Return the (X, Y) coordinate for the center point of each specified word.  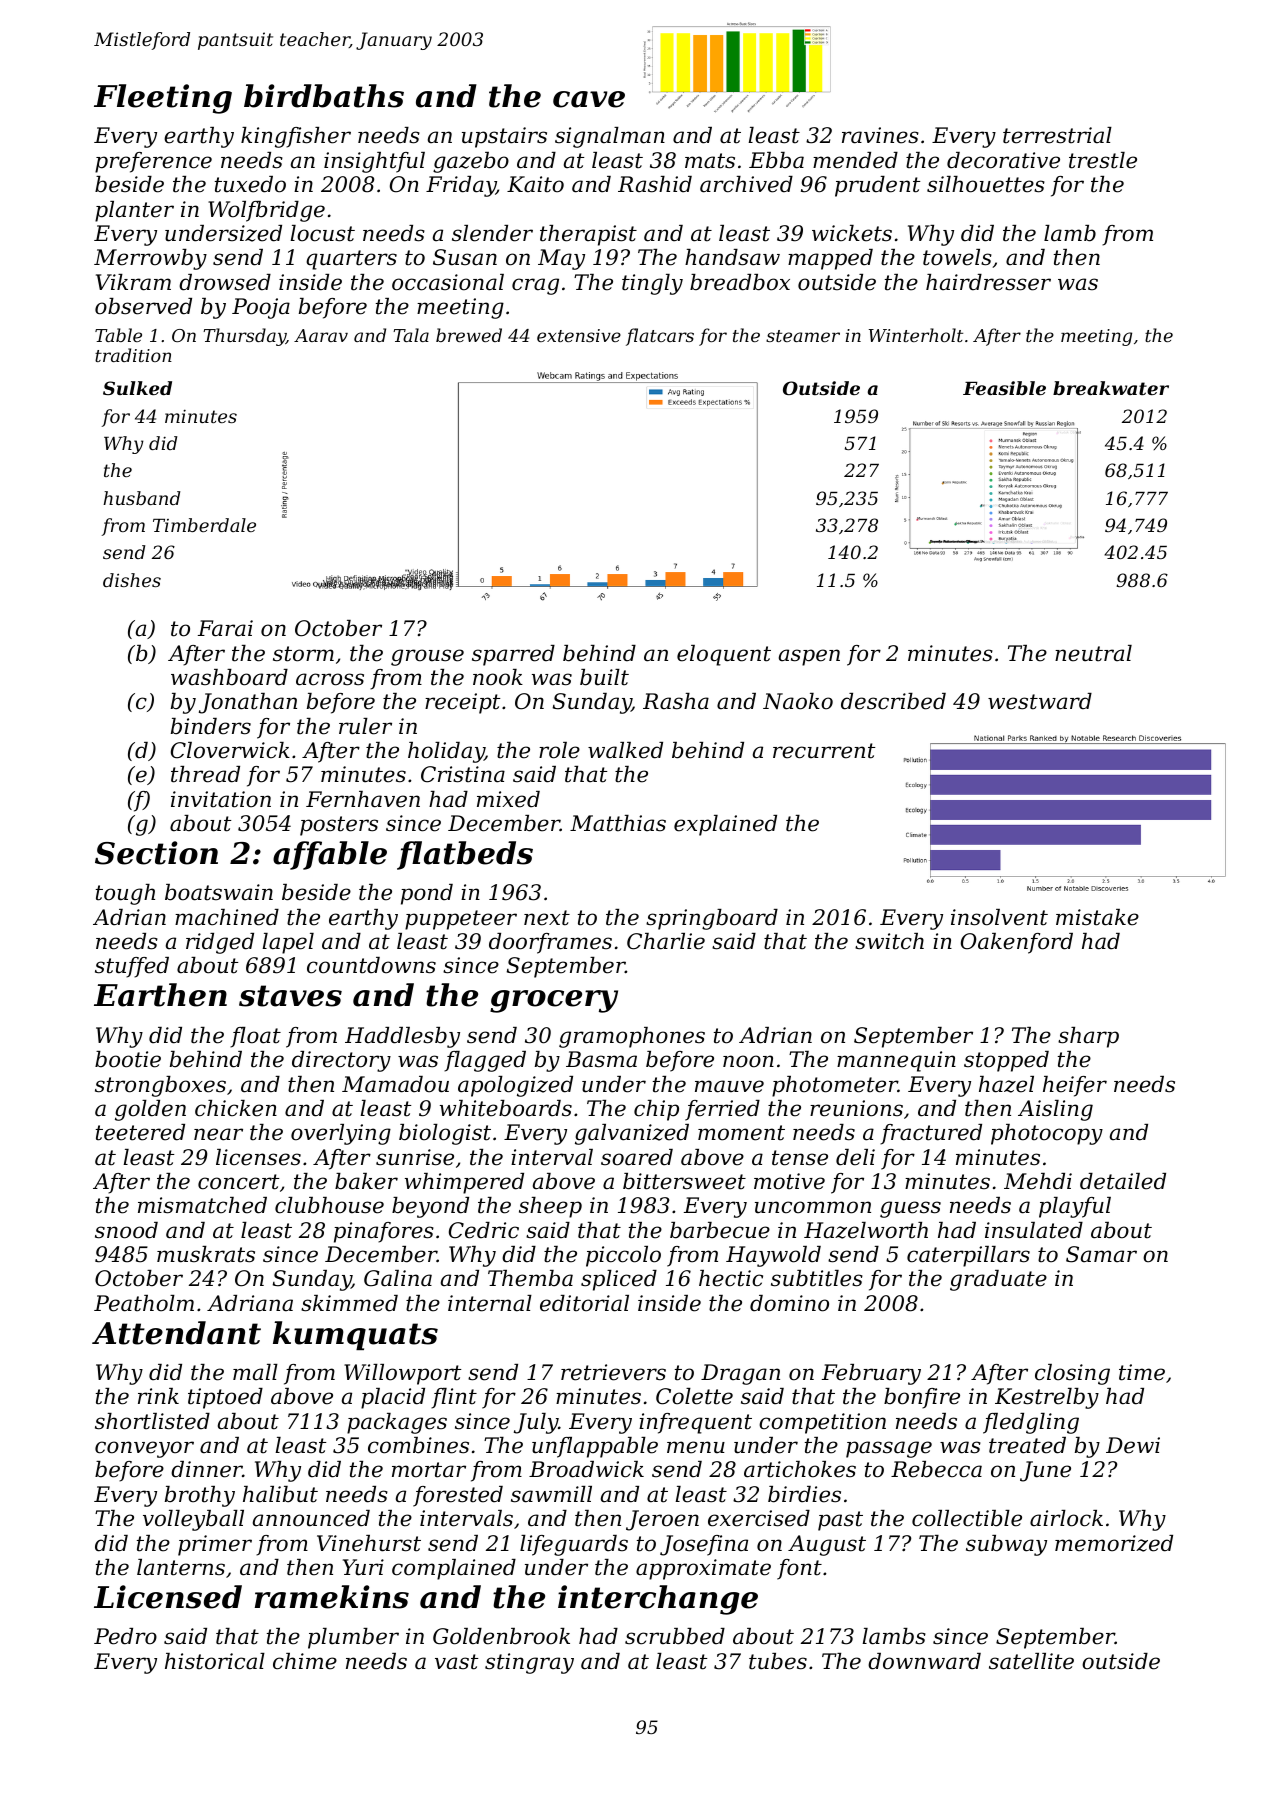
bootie (128, 1059)
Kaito (535, 184)
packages (397, 1423)
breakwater (1111, 388)
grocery (554, 1001)
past (840, 1521)
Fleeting (163, 99)
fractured (931, 1134)
